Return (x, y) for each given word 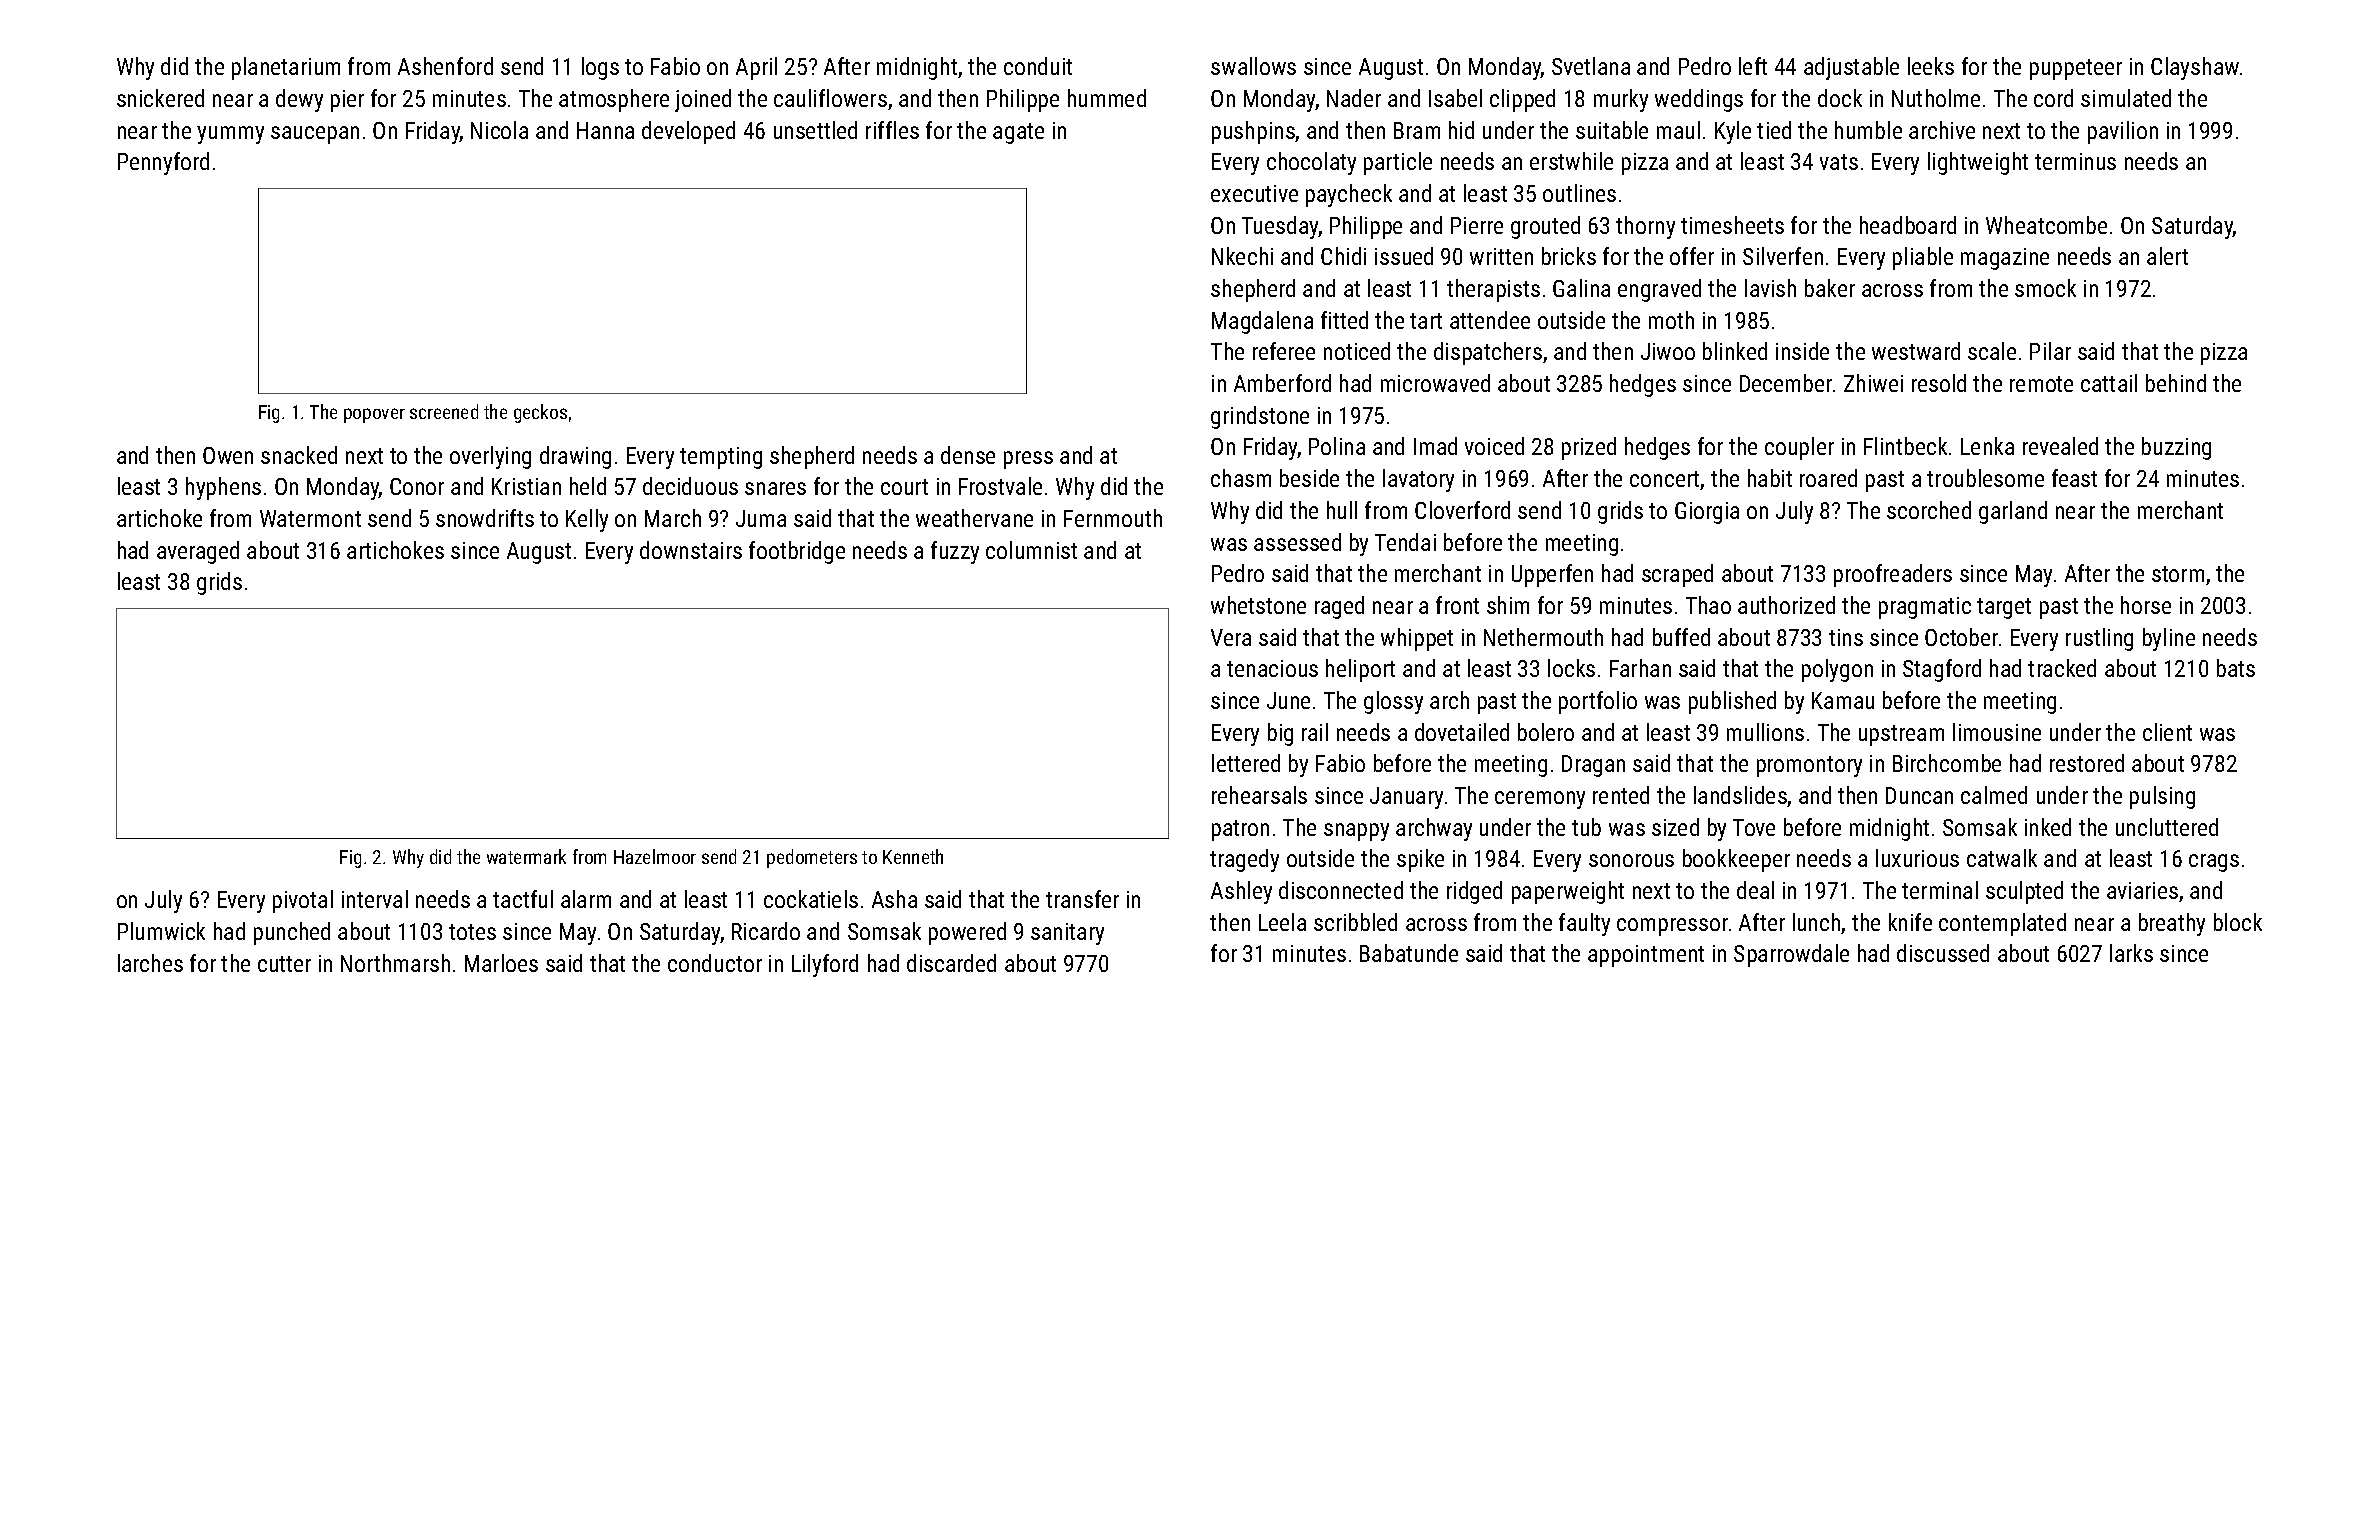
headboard (1908, 225)
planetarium (286, 68)
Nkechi (1242, 256)
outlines (1579, 193)
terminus (2075, 161)
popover (374, 415)
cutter (284, 964)
